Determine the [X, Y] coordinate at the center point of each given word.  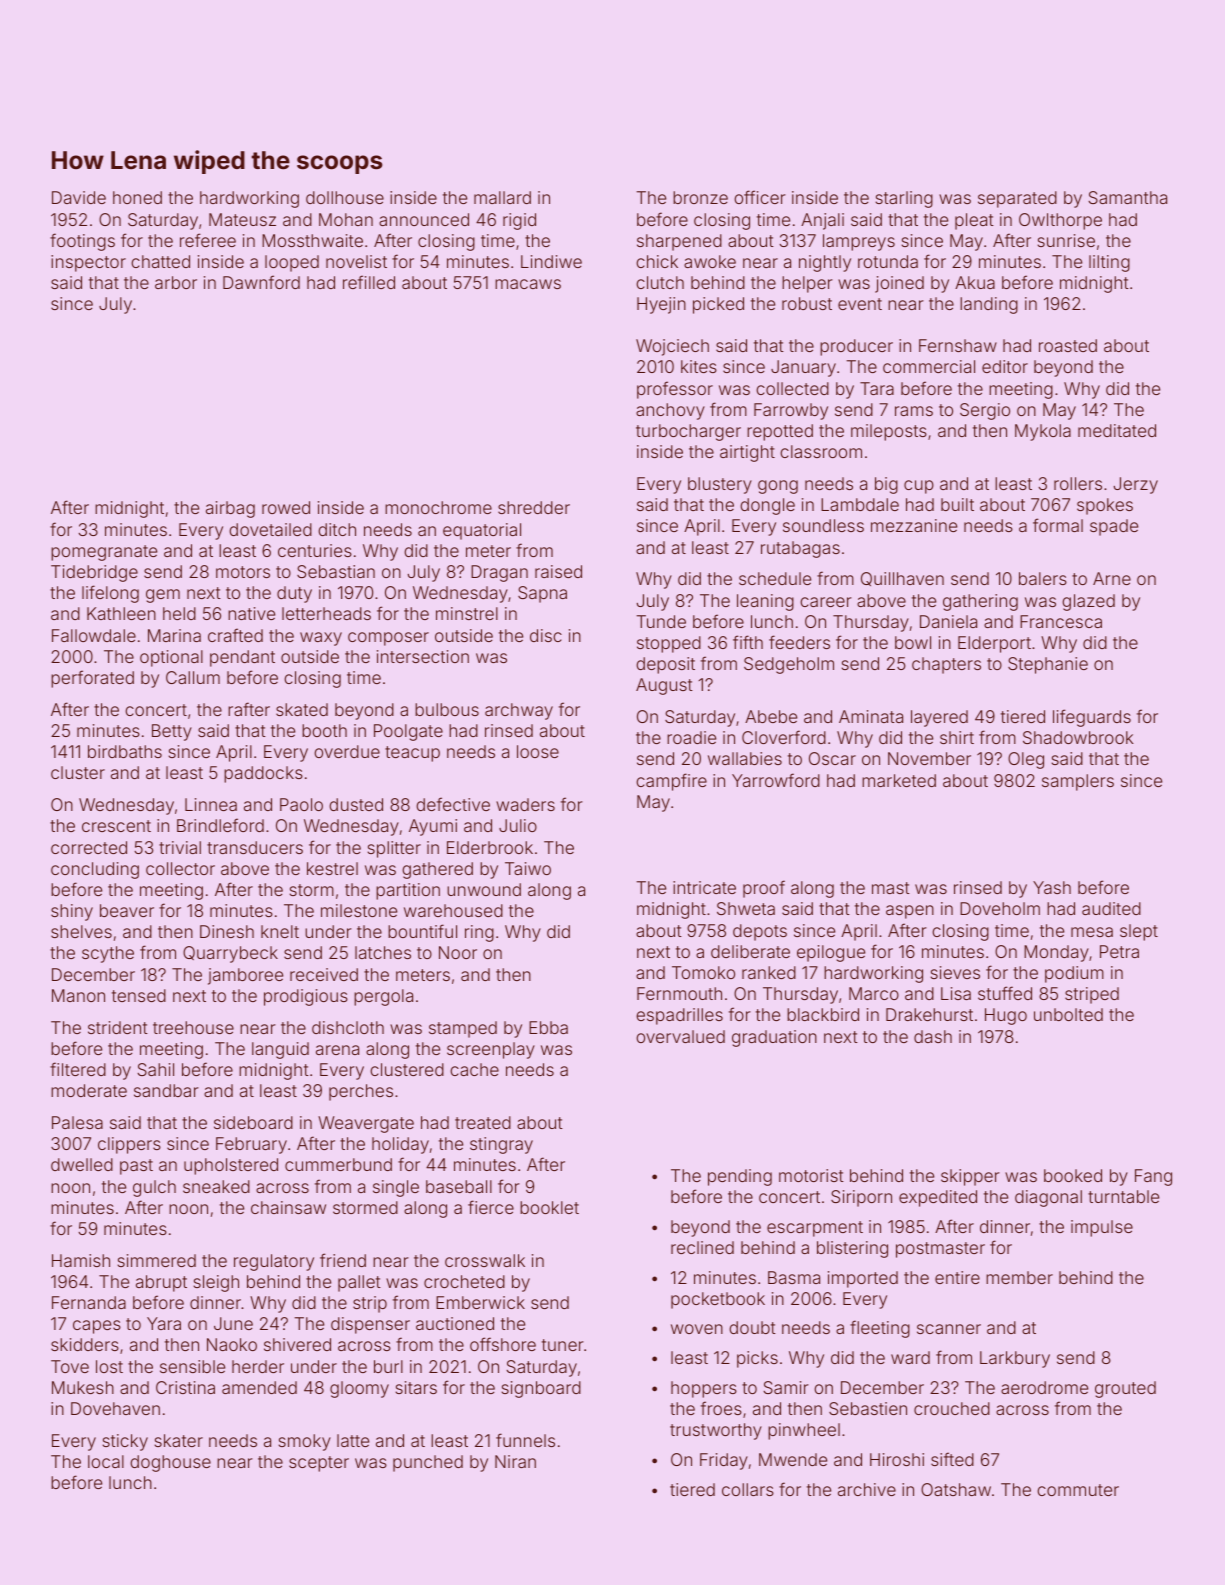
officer [760, 197]
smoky [305, 1442]
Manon [78, 995]
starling [904, 199]
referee [208, 240]
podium [1074, 974]
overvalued [680, 1036]
